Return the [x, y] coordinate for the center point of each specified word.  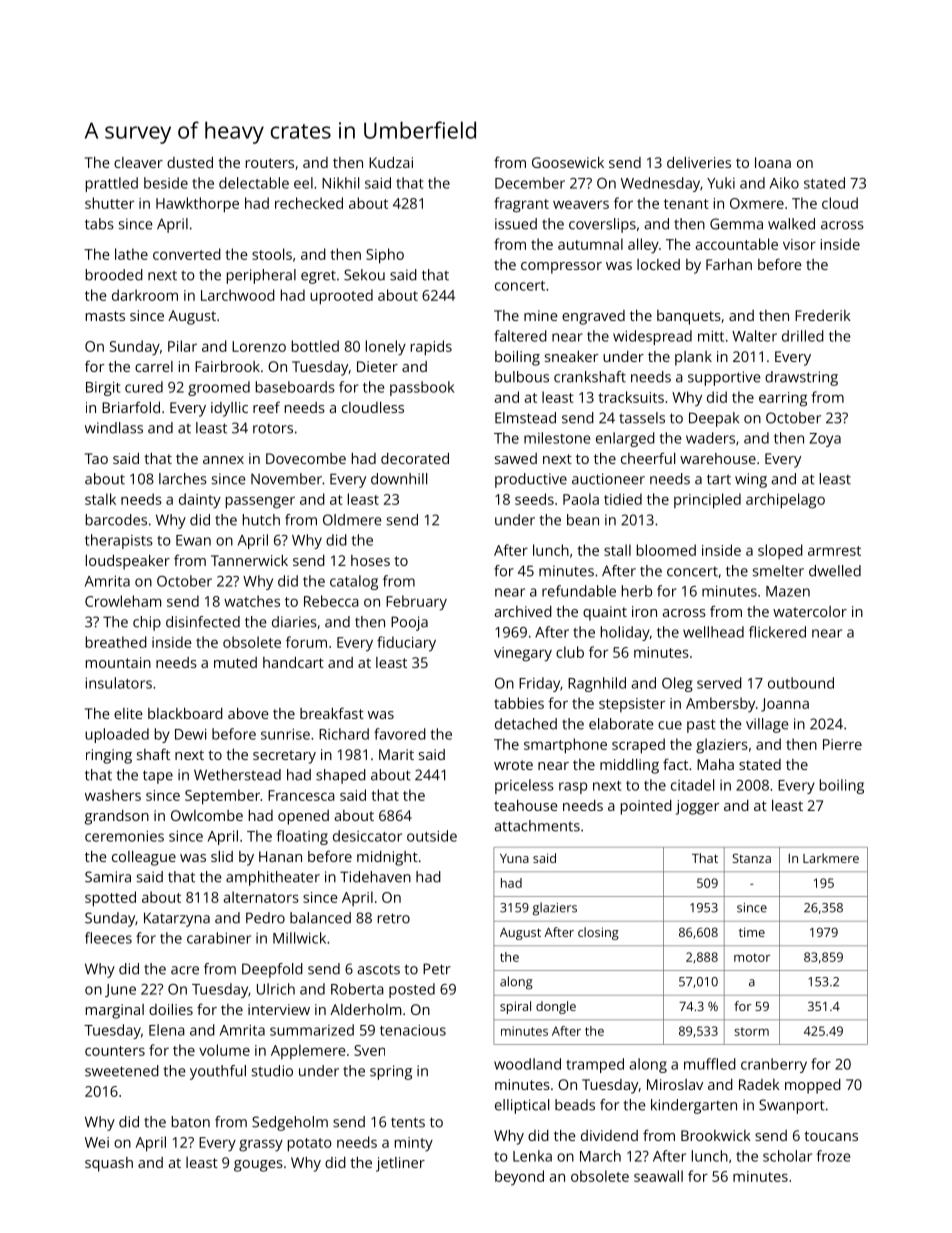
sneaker [571, 356]
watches [252, 601]
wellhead [713, 632]
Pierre [842, 744]
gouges [258, 1166]
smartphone [565, 746]
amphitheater [273, 878]
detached [526, 724]
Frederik [823, 315]
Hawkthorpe [197, 205]
